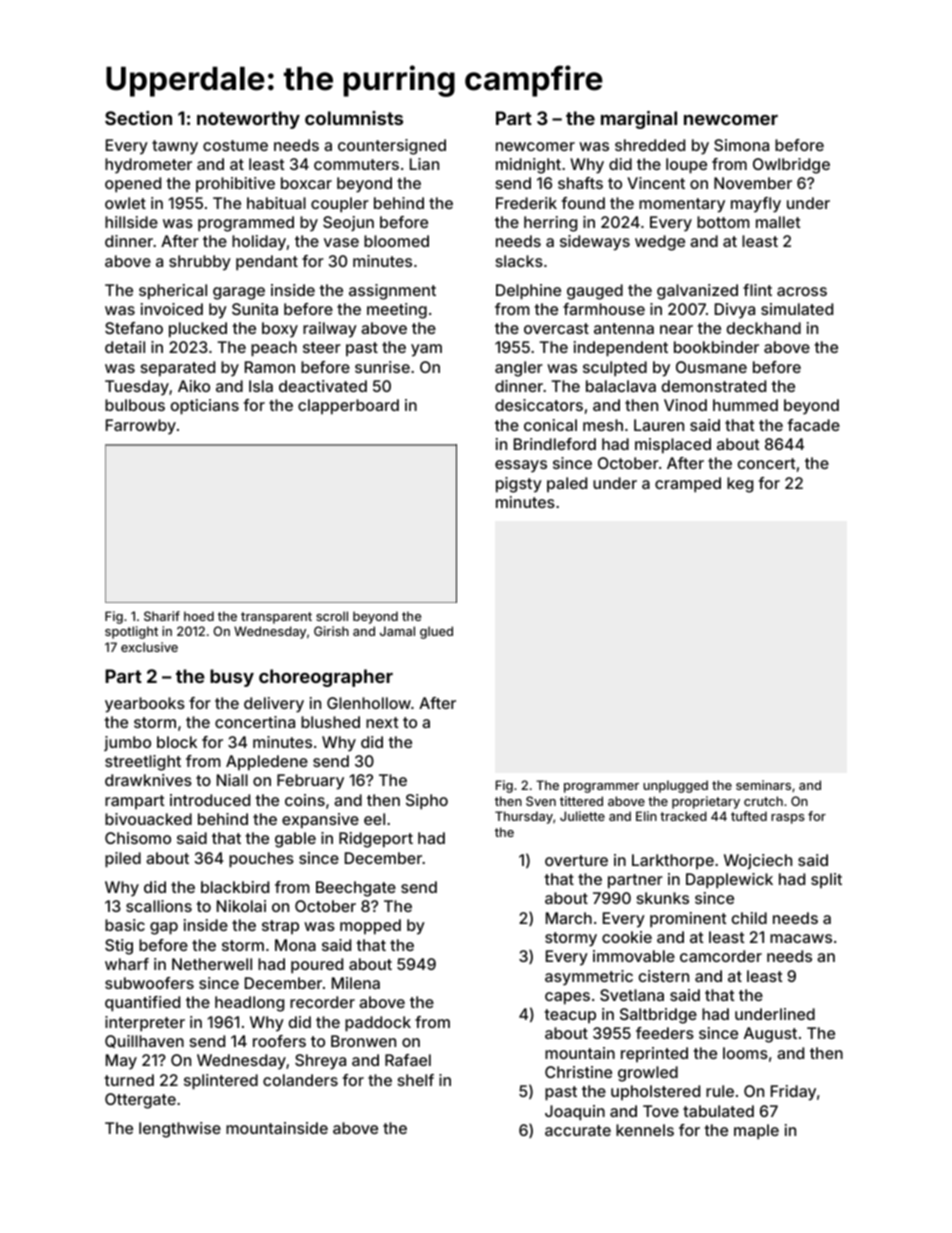 The image size is (952, 1233). Describe the element at coordinates (267, 263) in the image. I see `pendant` at that location.
